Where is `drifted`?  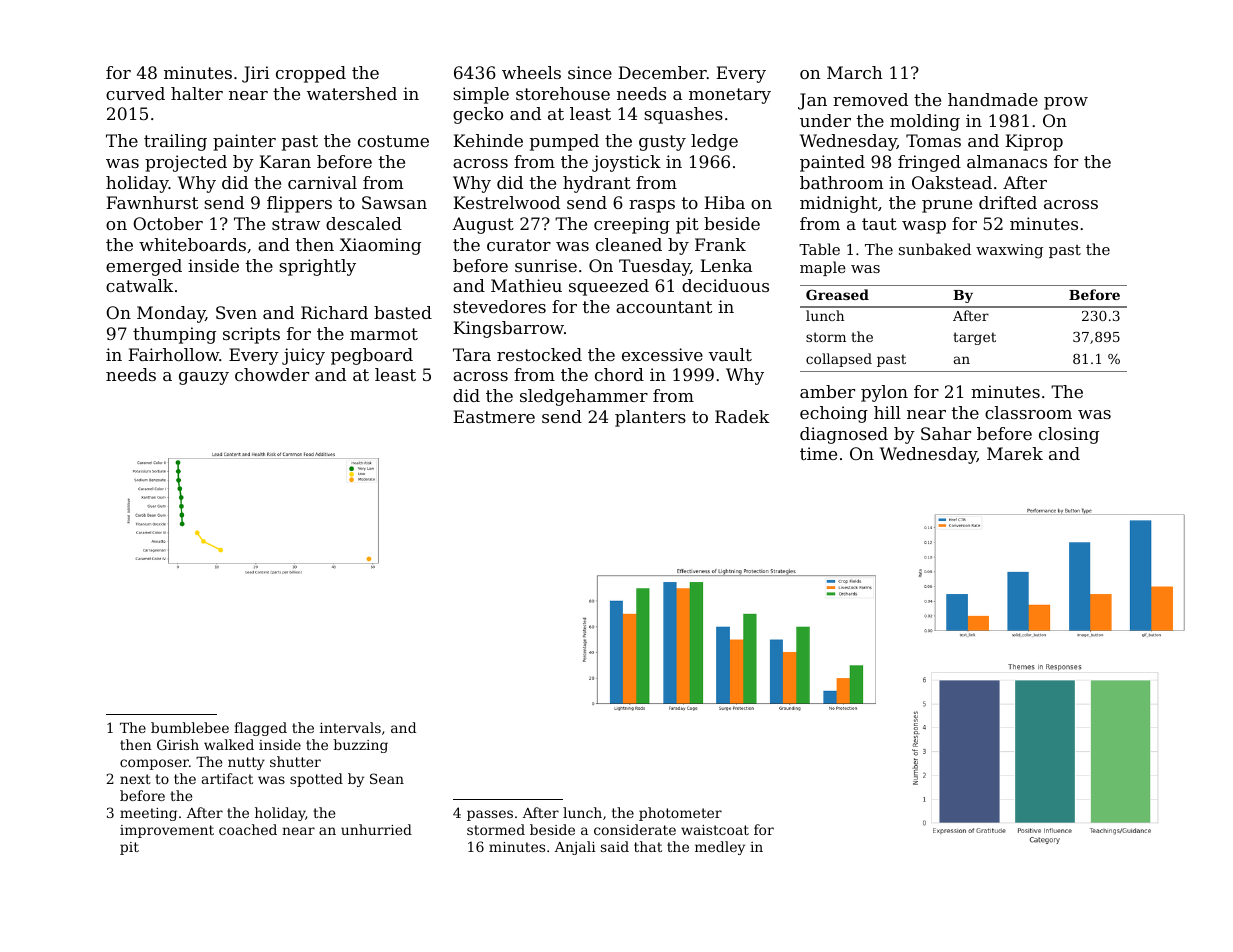
drifted is located at coordinates (1008, 202).
